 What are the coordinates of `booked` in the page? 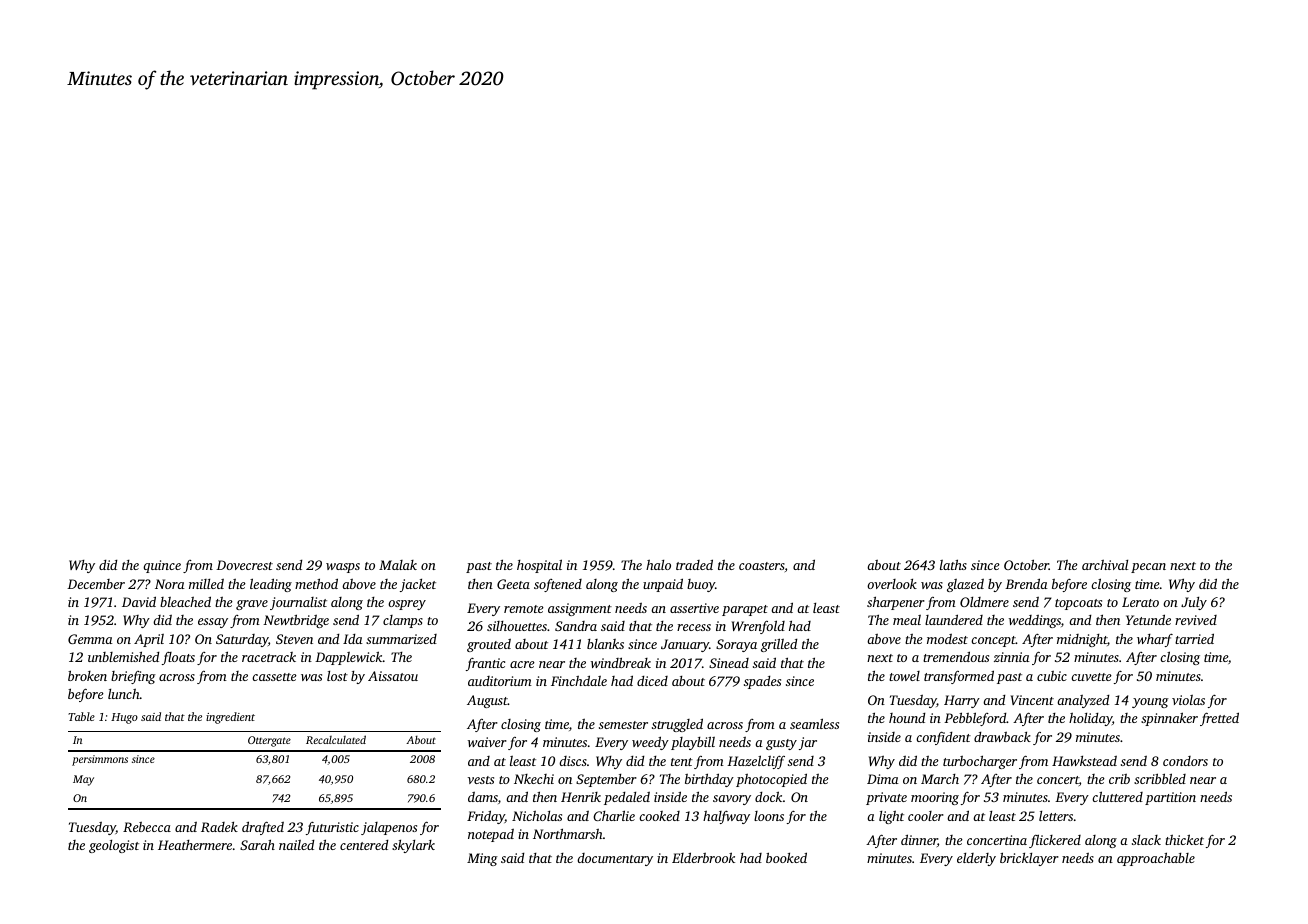 It's located at (786, 857).
